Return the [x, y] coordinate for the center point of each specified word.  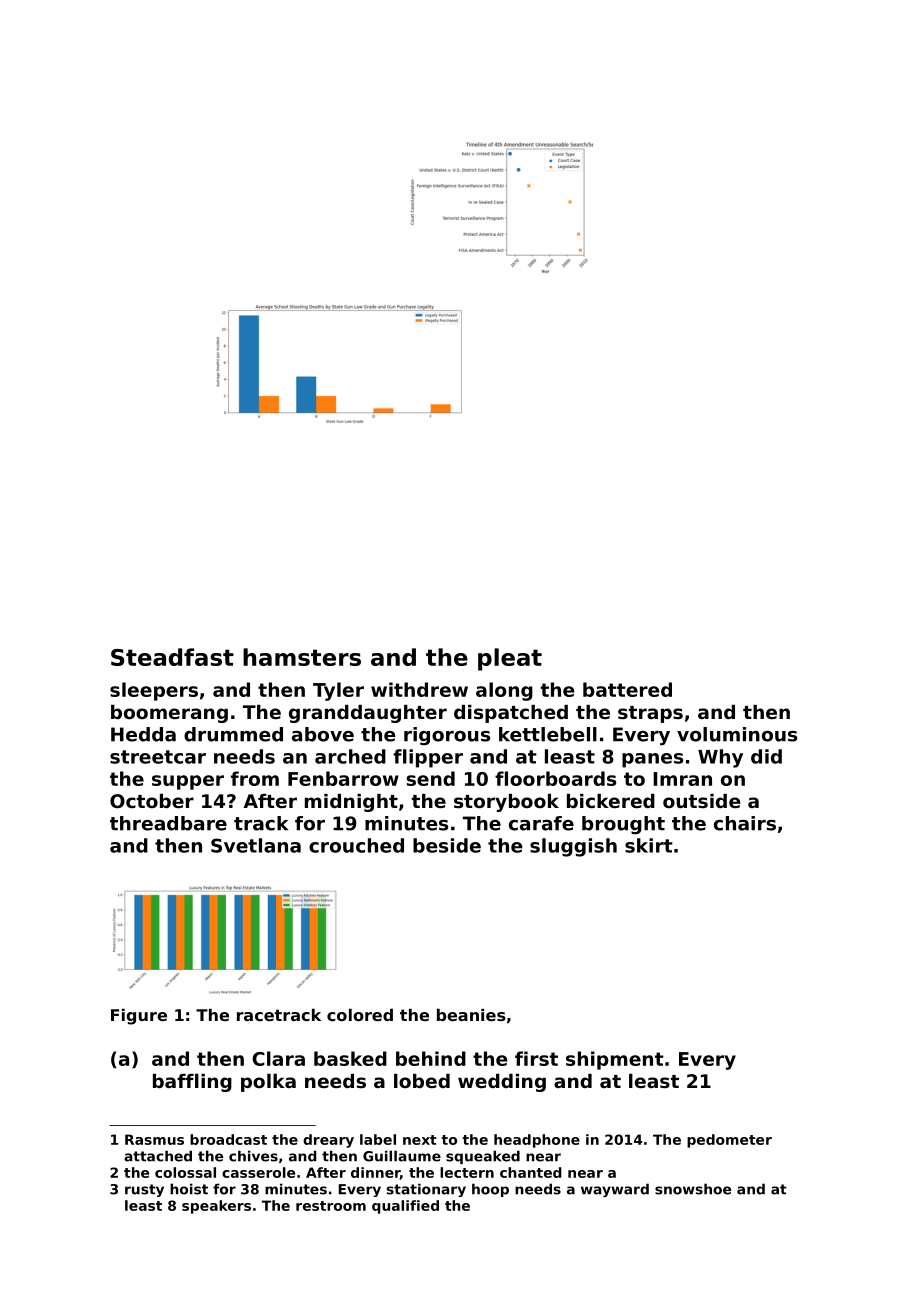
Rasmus [154, 1139]
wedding [502, 1083]
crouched [356, 845]
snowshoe [693, 1189]
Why [720, 758]
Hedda [143, 734]
